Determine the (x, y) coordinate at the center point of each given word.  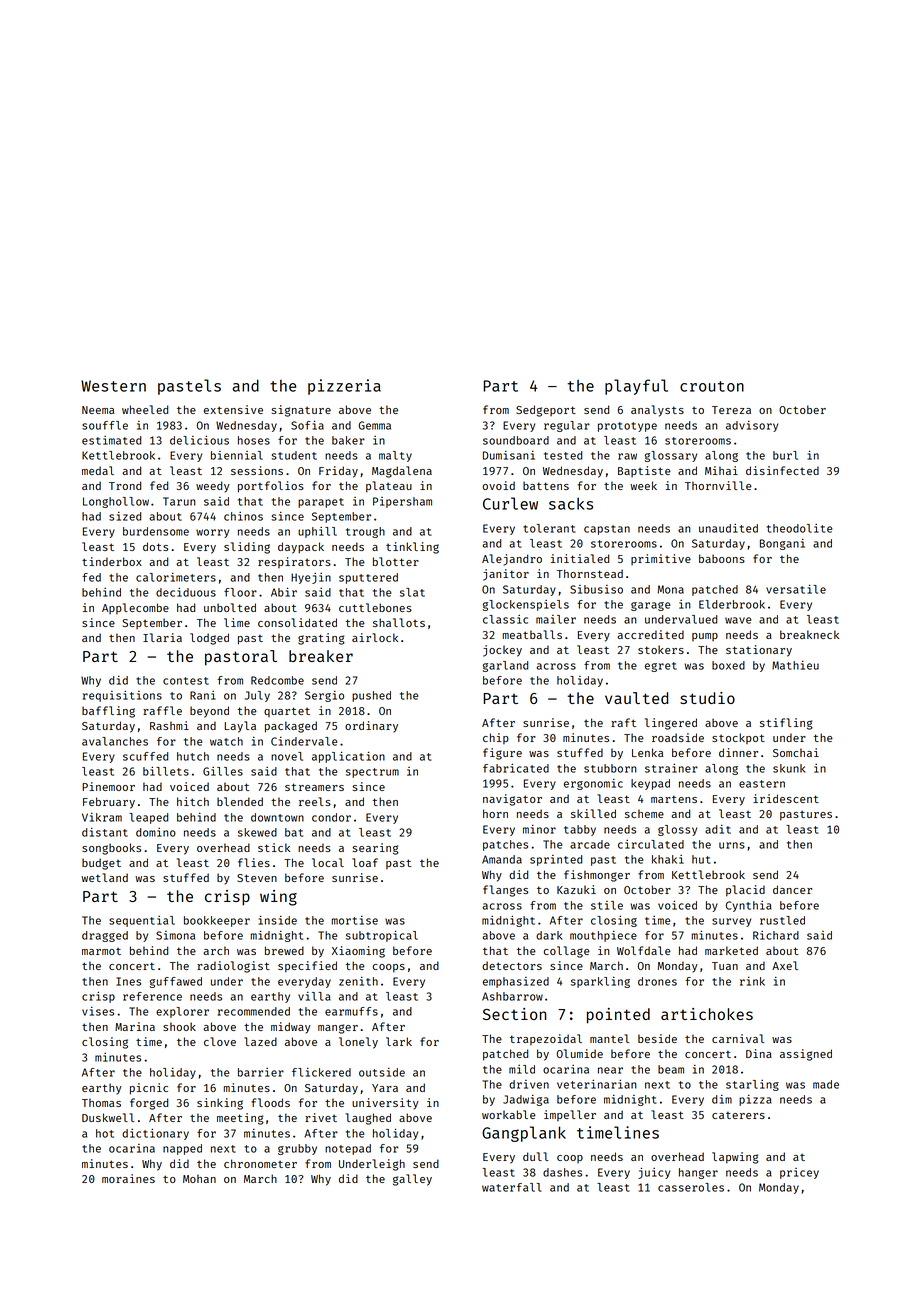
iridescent (786, 798)
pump (705, 637)
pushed (371, 696)
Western (113, 386)
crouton (712, 386)
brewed (284, 950)
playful (636, 387)
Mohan (199, 1179)
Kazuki (576, 889)
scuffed (145, 756)
